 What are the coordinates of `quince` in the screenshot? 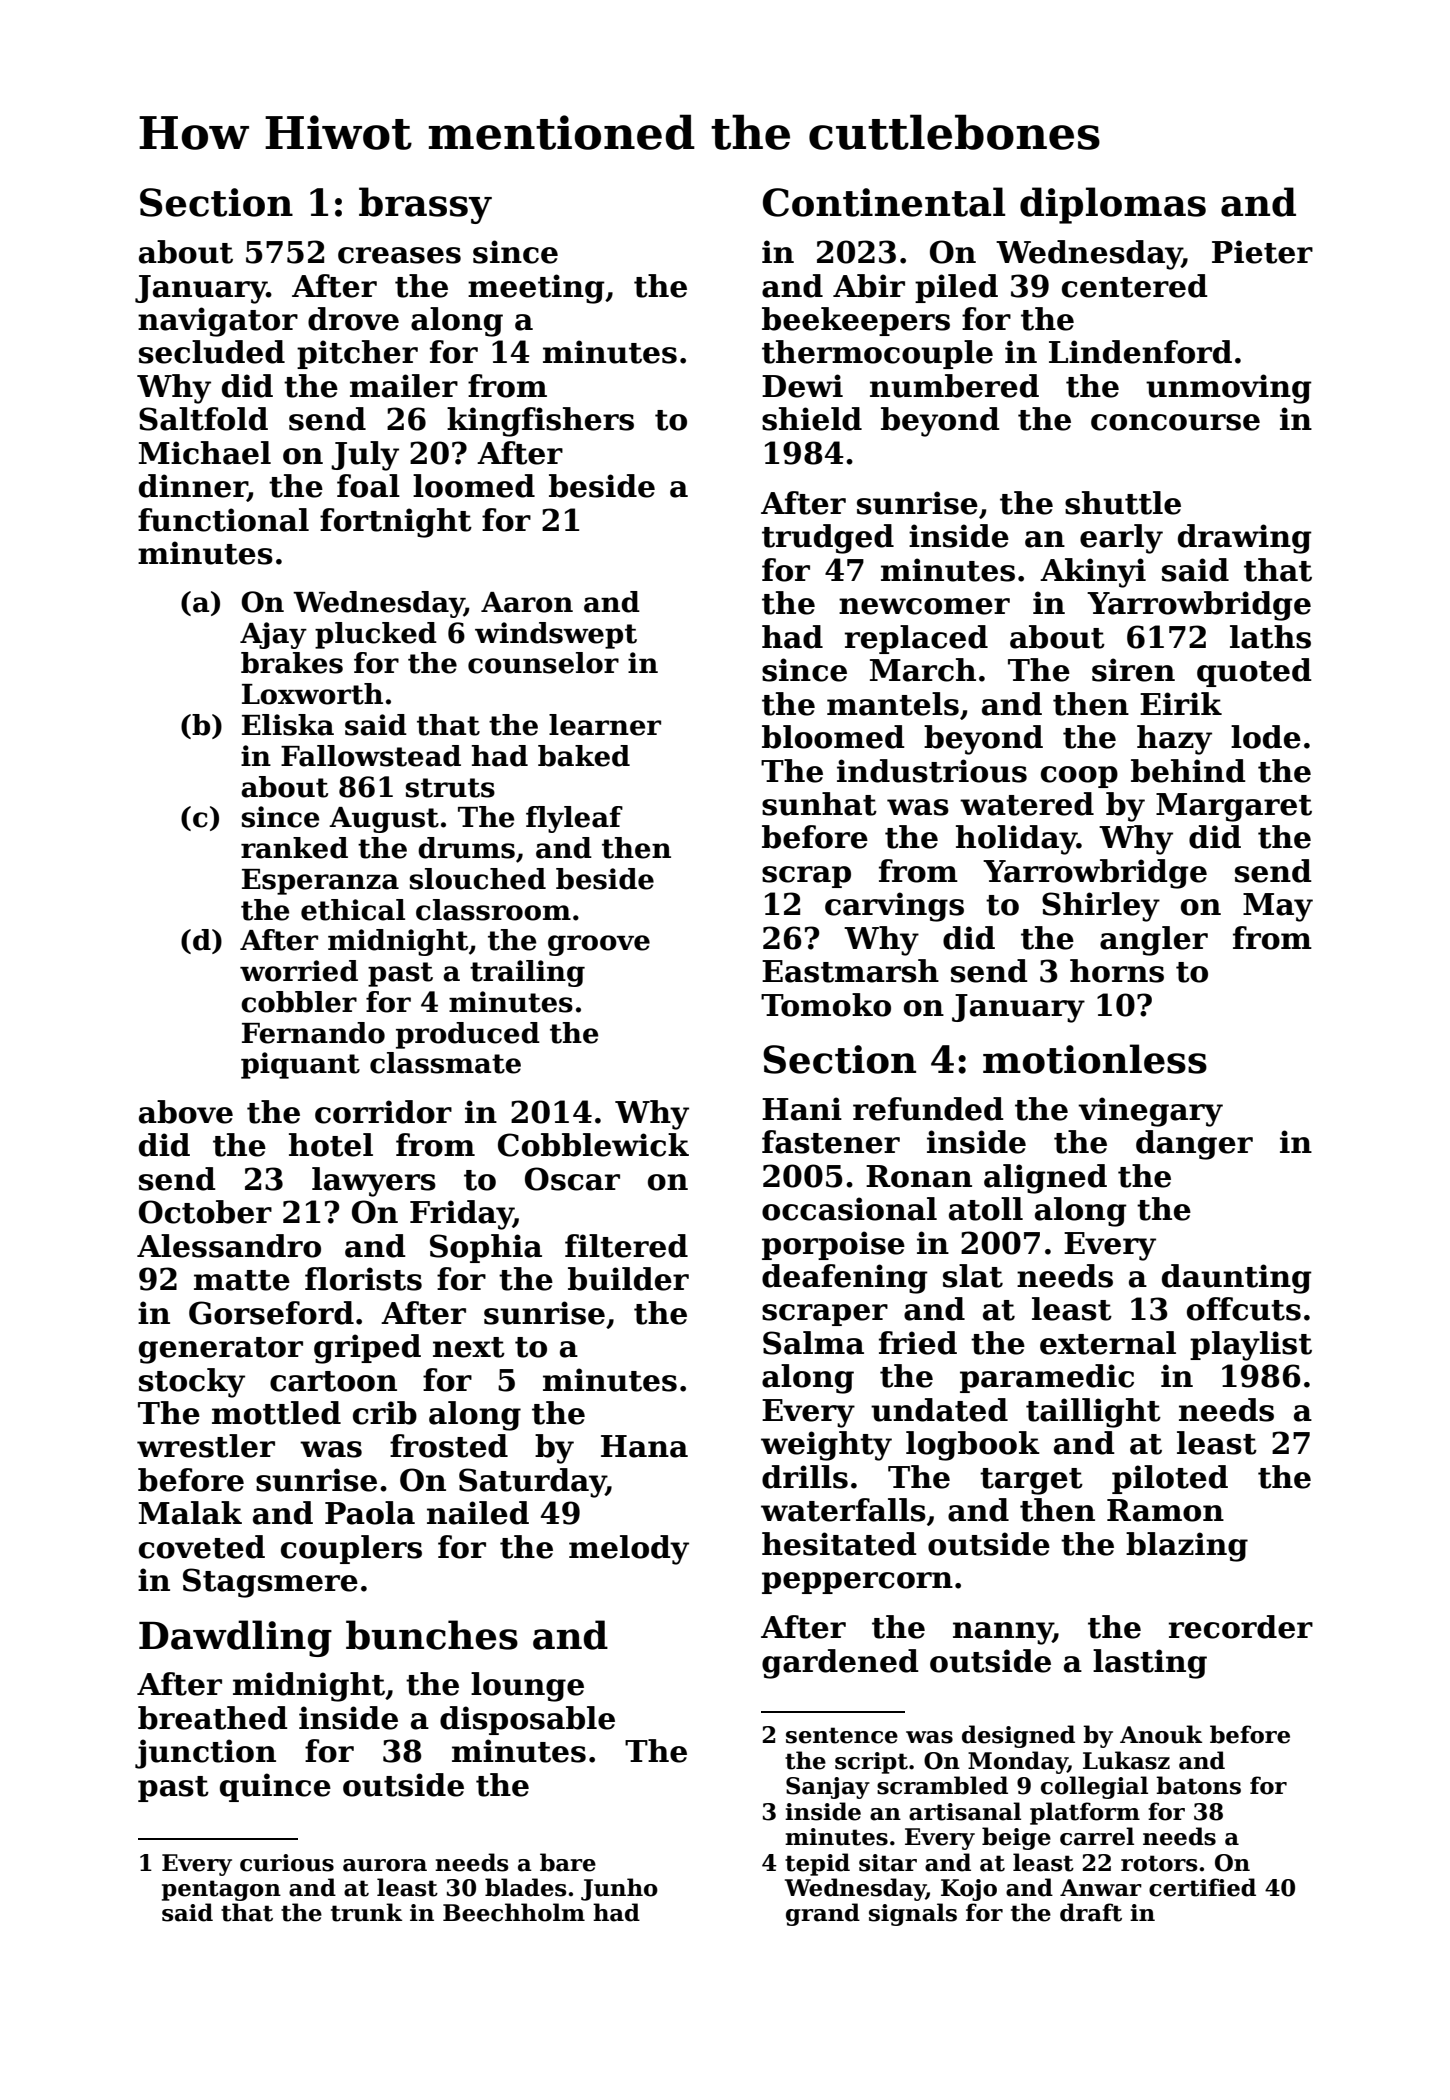 It's located at (275, 1787).
